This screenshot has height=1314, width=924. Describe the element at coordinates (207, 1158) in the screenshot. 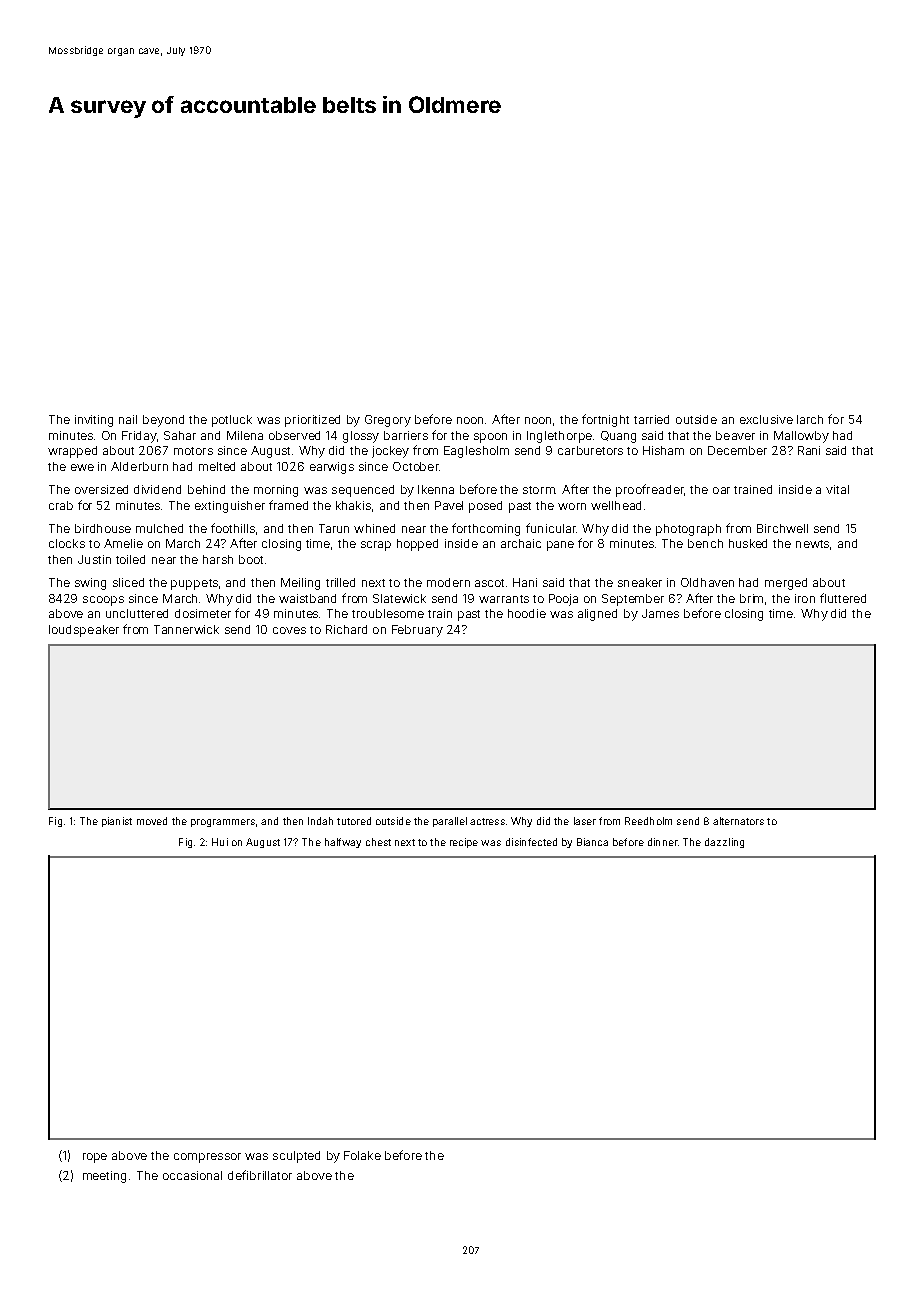

I see `compressor` at that location.
